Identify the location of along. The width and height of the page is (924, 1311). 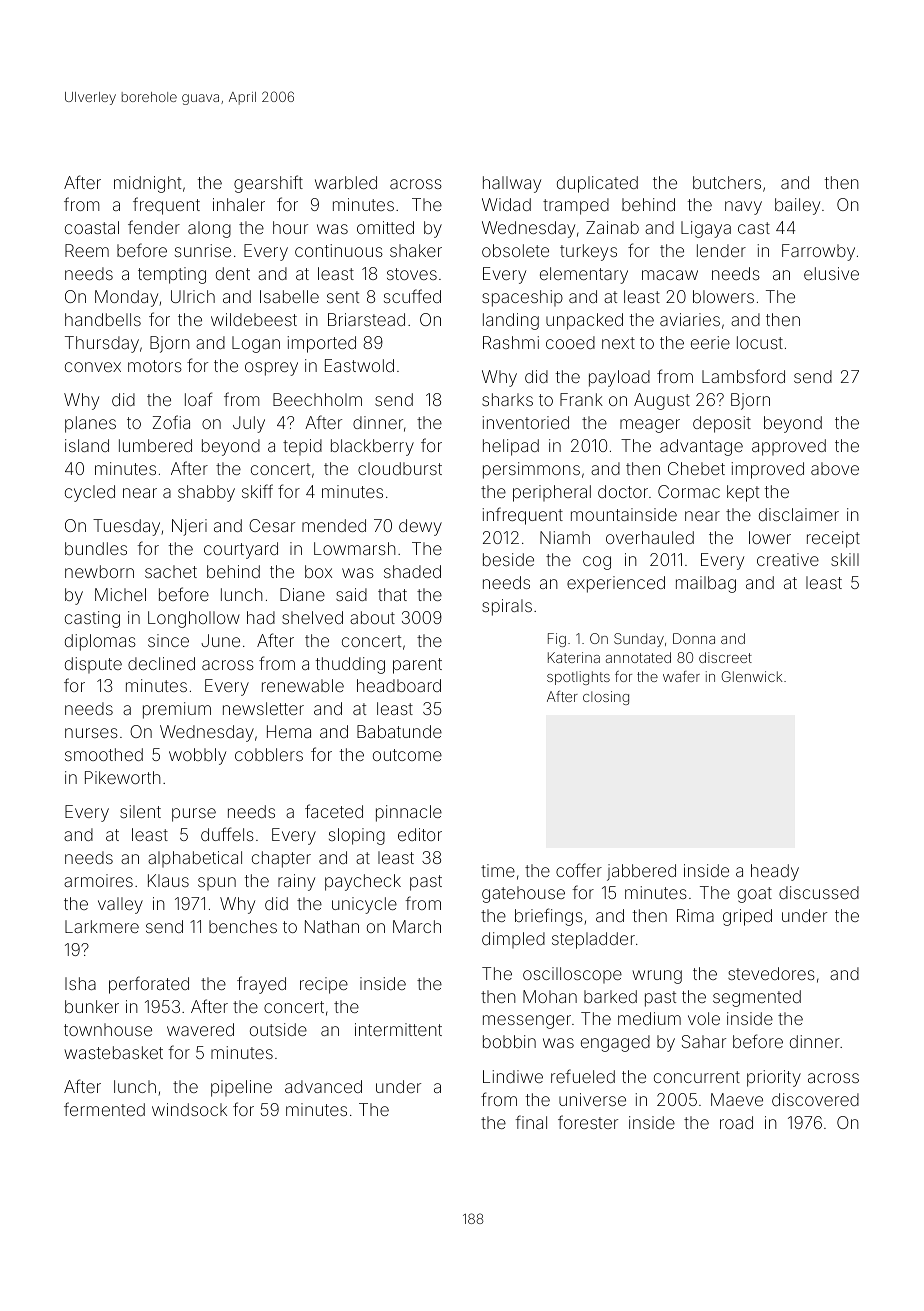
(209, 229).
